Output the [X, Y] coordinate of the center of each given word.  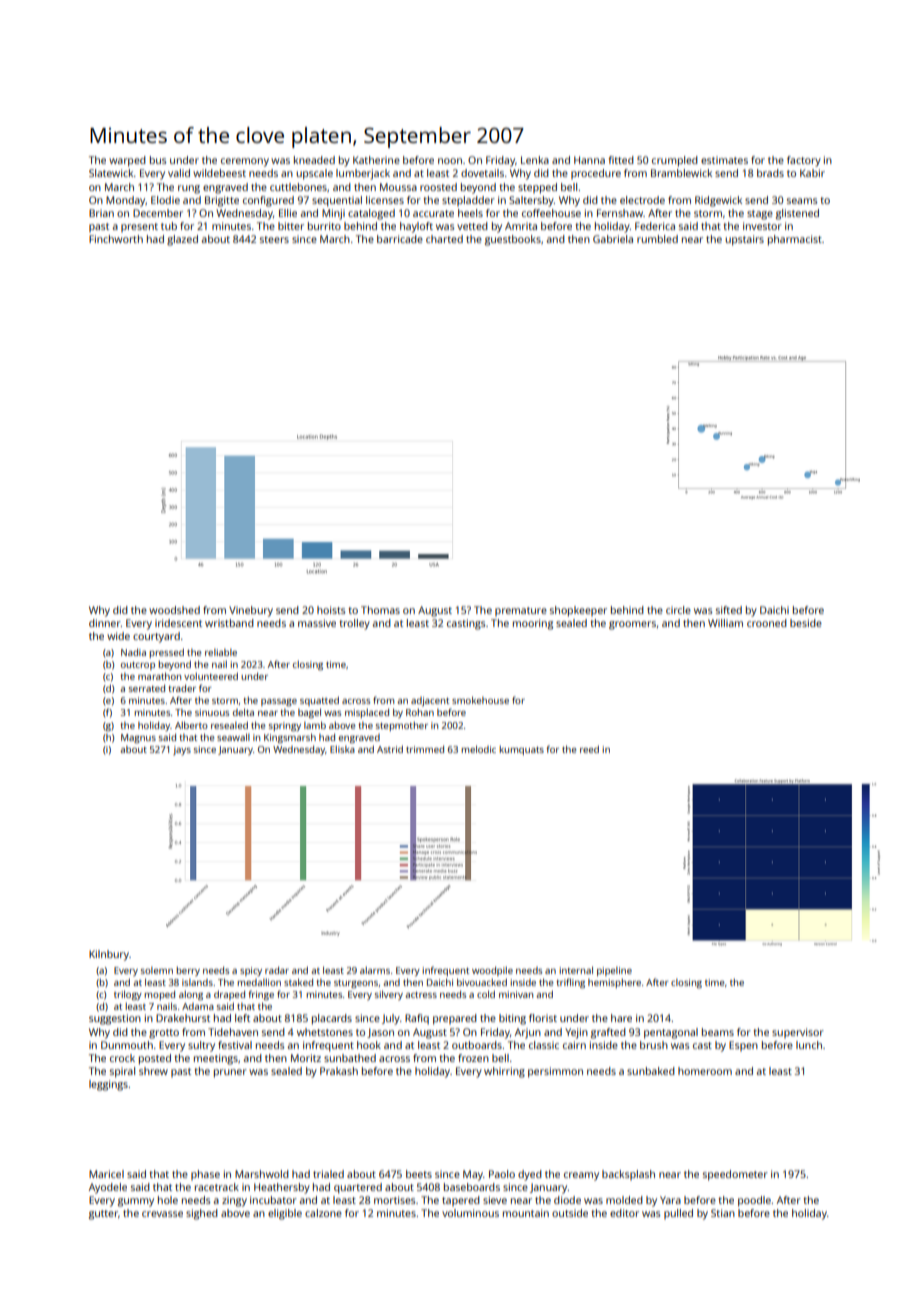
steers [274, 239]
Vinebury [251, 611]
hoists [331, 610]
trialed [328, 1174]
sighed [202, 1214]
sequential [337, 201]
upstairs [744, 240]
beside [806, 623]
